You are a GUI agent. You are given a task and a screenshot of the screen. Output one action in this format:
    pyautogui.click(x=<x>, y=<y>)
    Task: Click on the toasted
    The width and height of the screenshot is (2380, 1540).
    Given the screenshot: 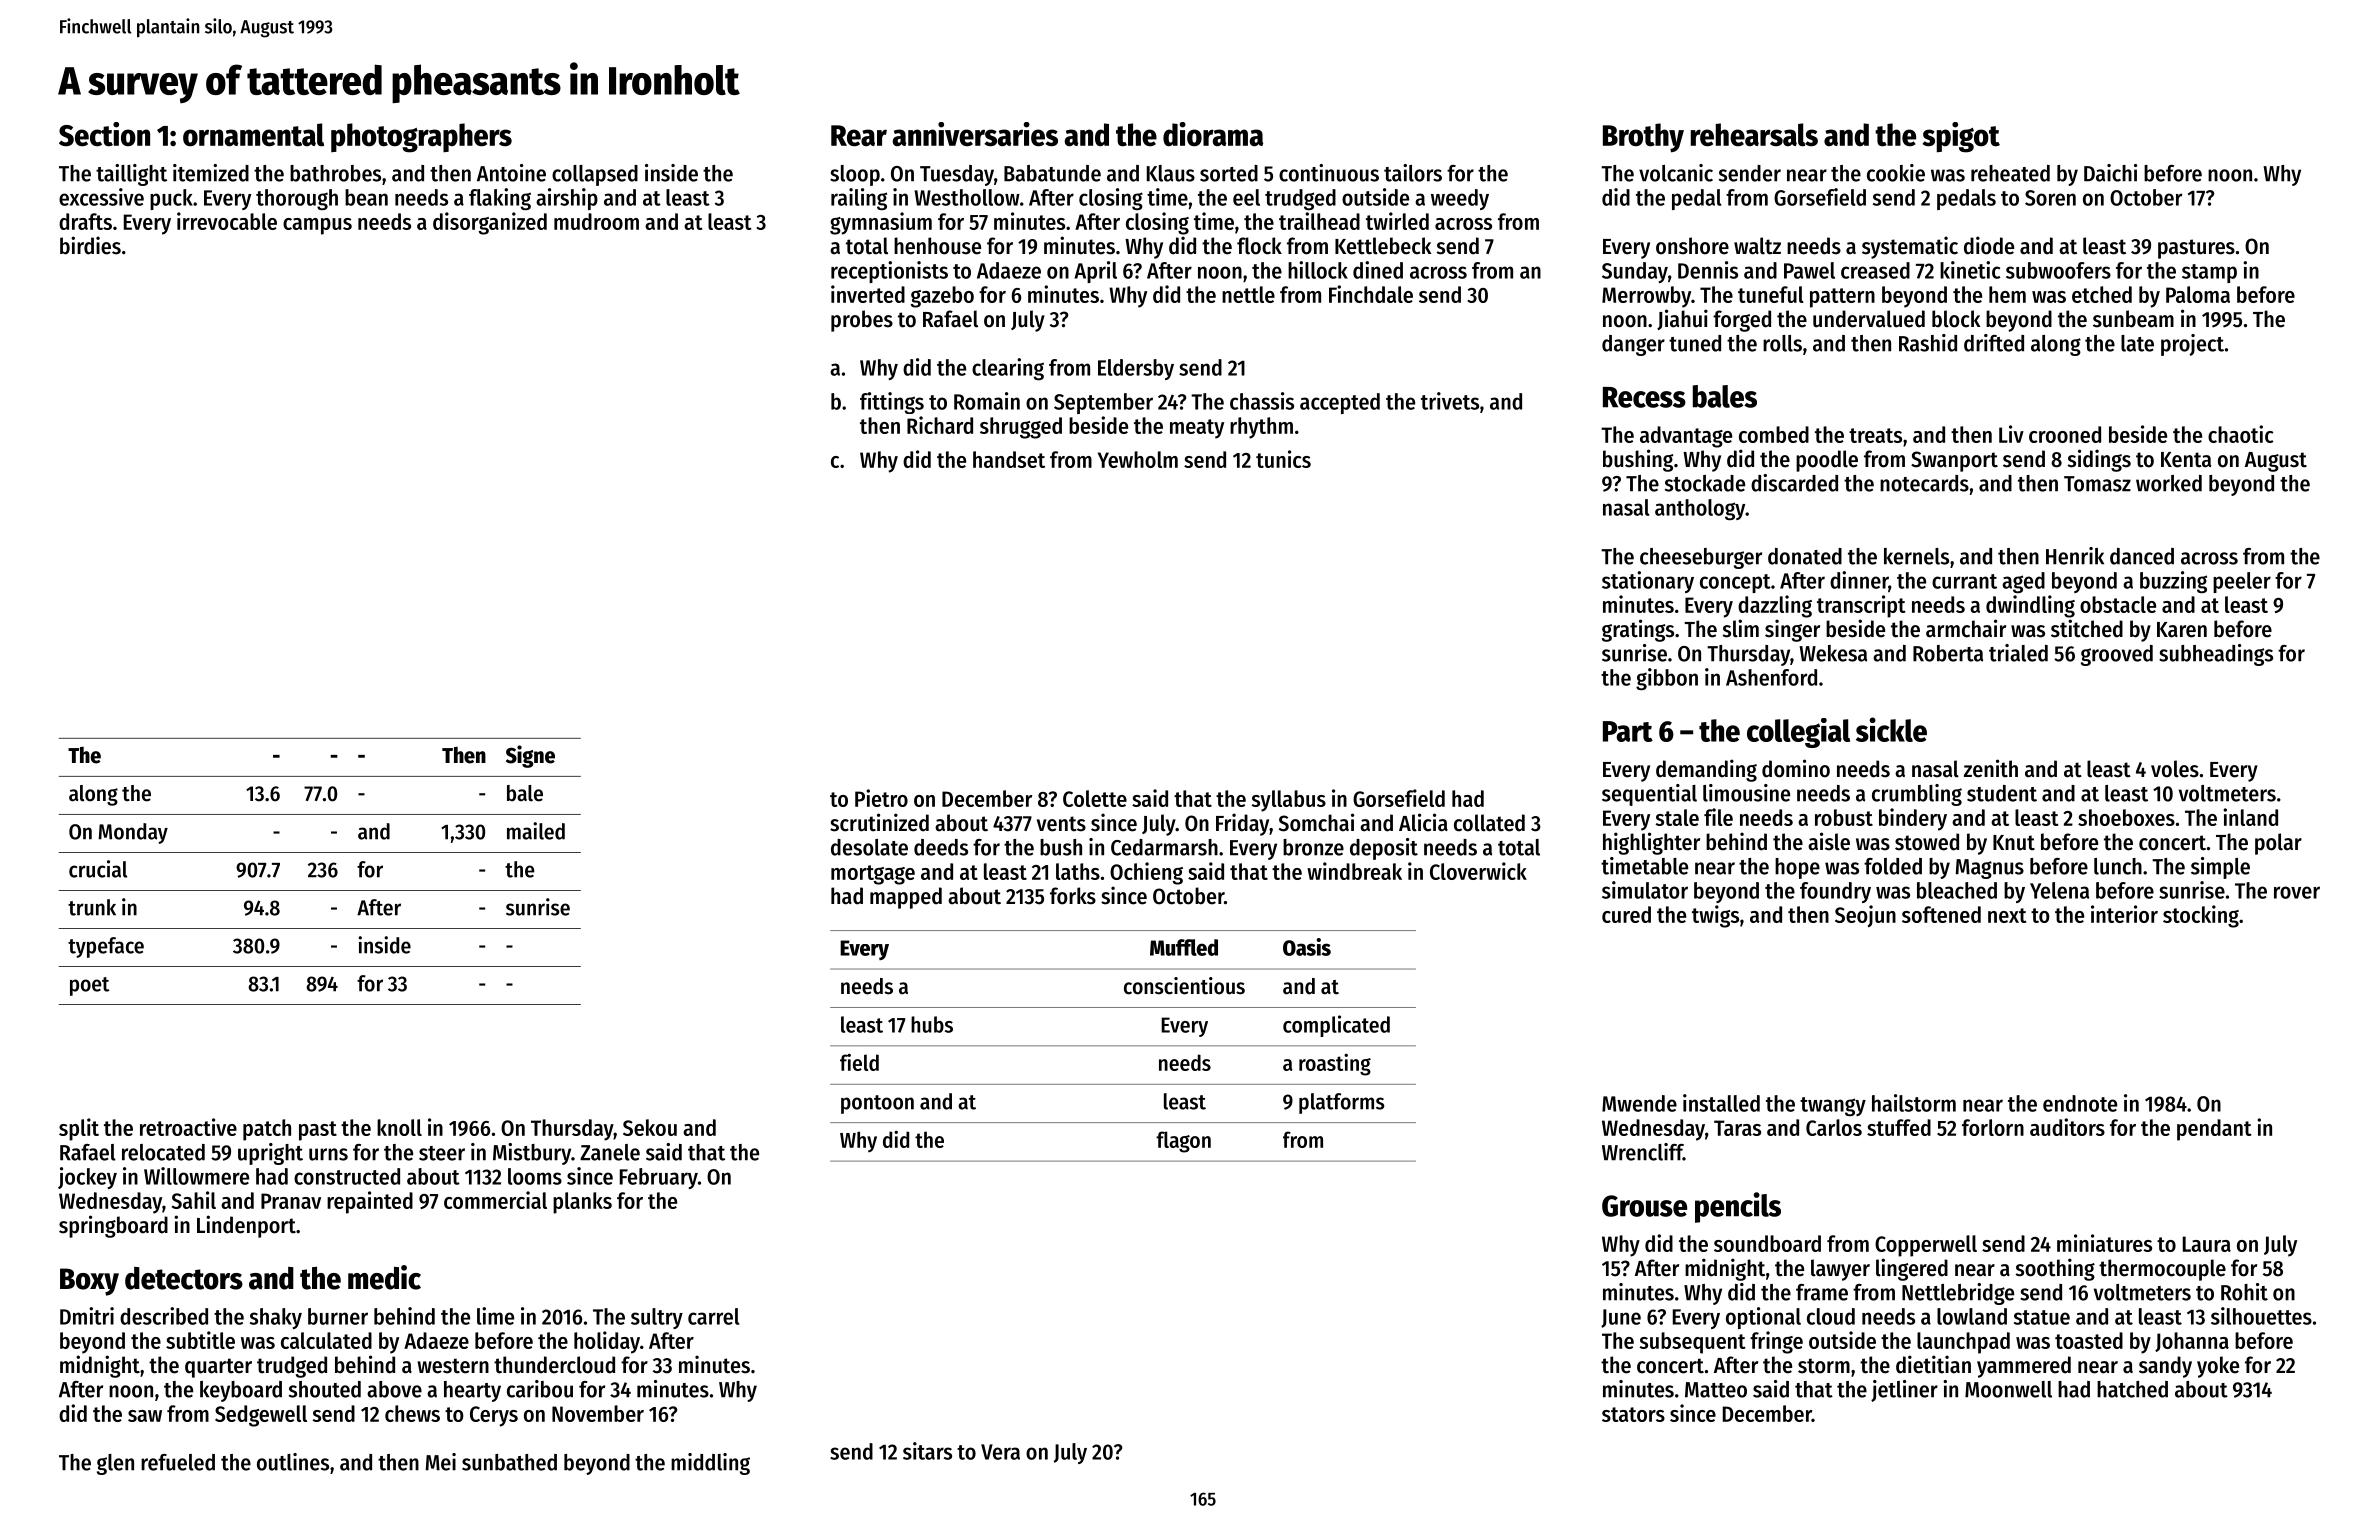 What is the action you would take?
    pyautogui.click(x=2089, y=1340)
